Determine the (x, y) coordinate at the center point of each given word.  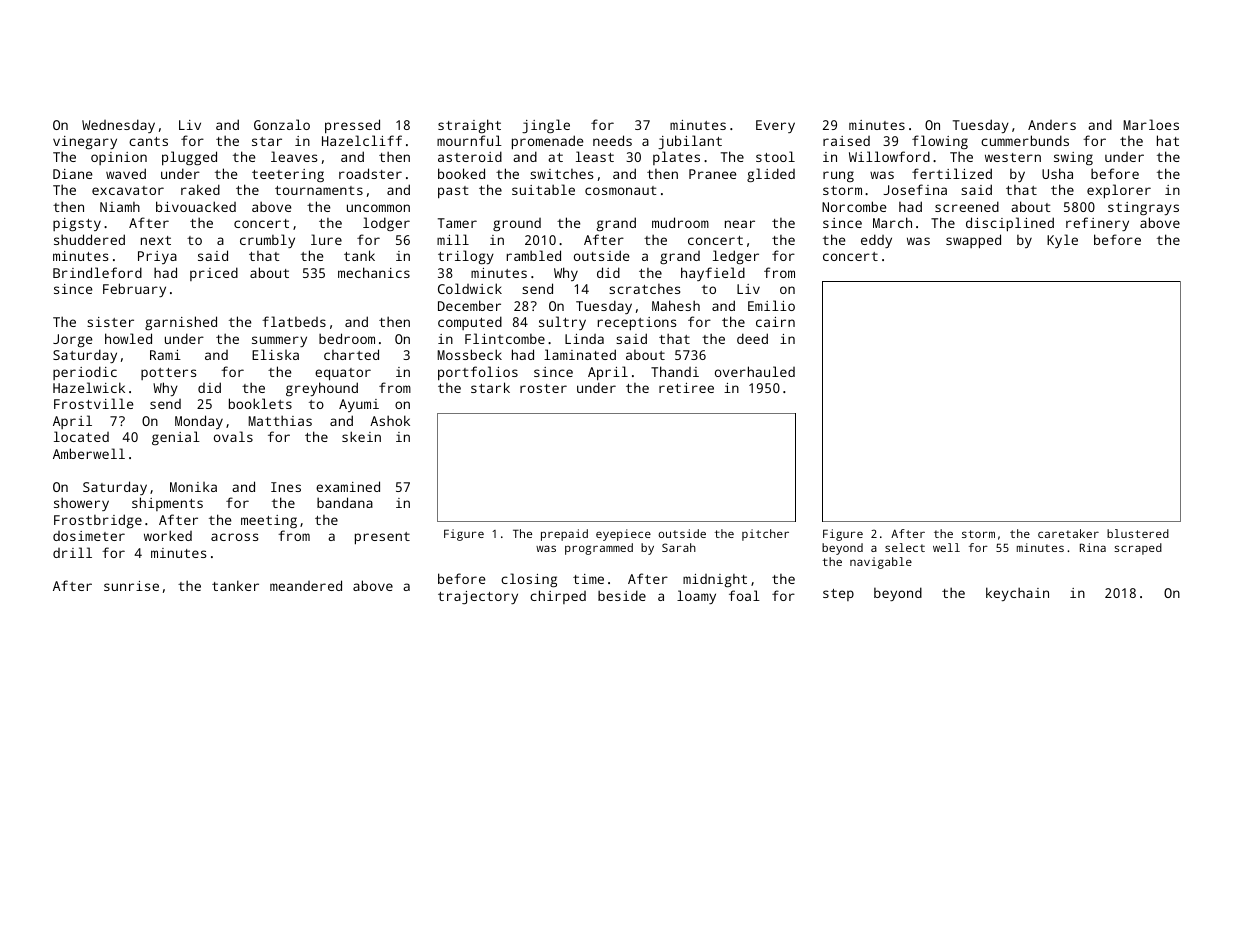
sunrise (131, 586)
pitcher (765, 535)
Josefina (915, 189)
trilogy (466, 257)
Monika (193, 487)
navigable (881, 563)
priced (214, 274)
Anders (1052, 125)
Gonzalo (282, 124)
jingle (546, 126)
